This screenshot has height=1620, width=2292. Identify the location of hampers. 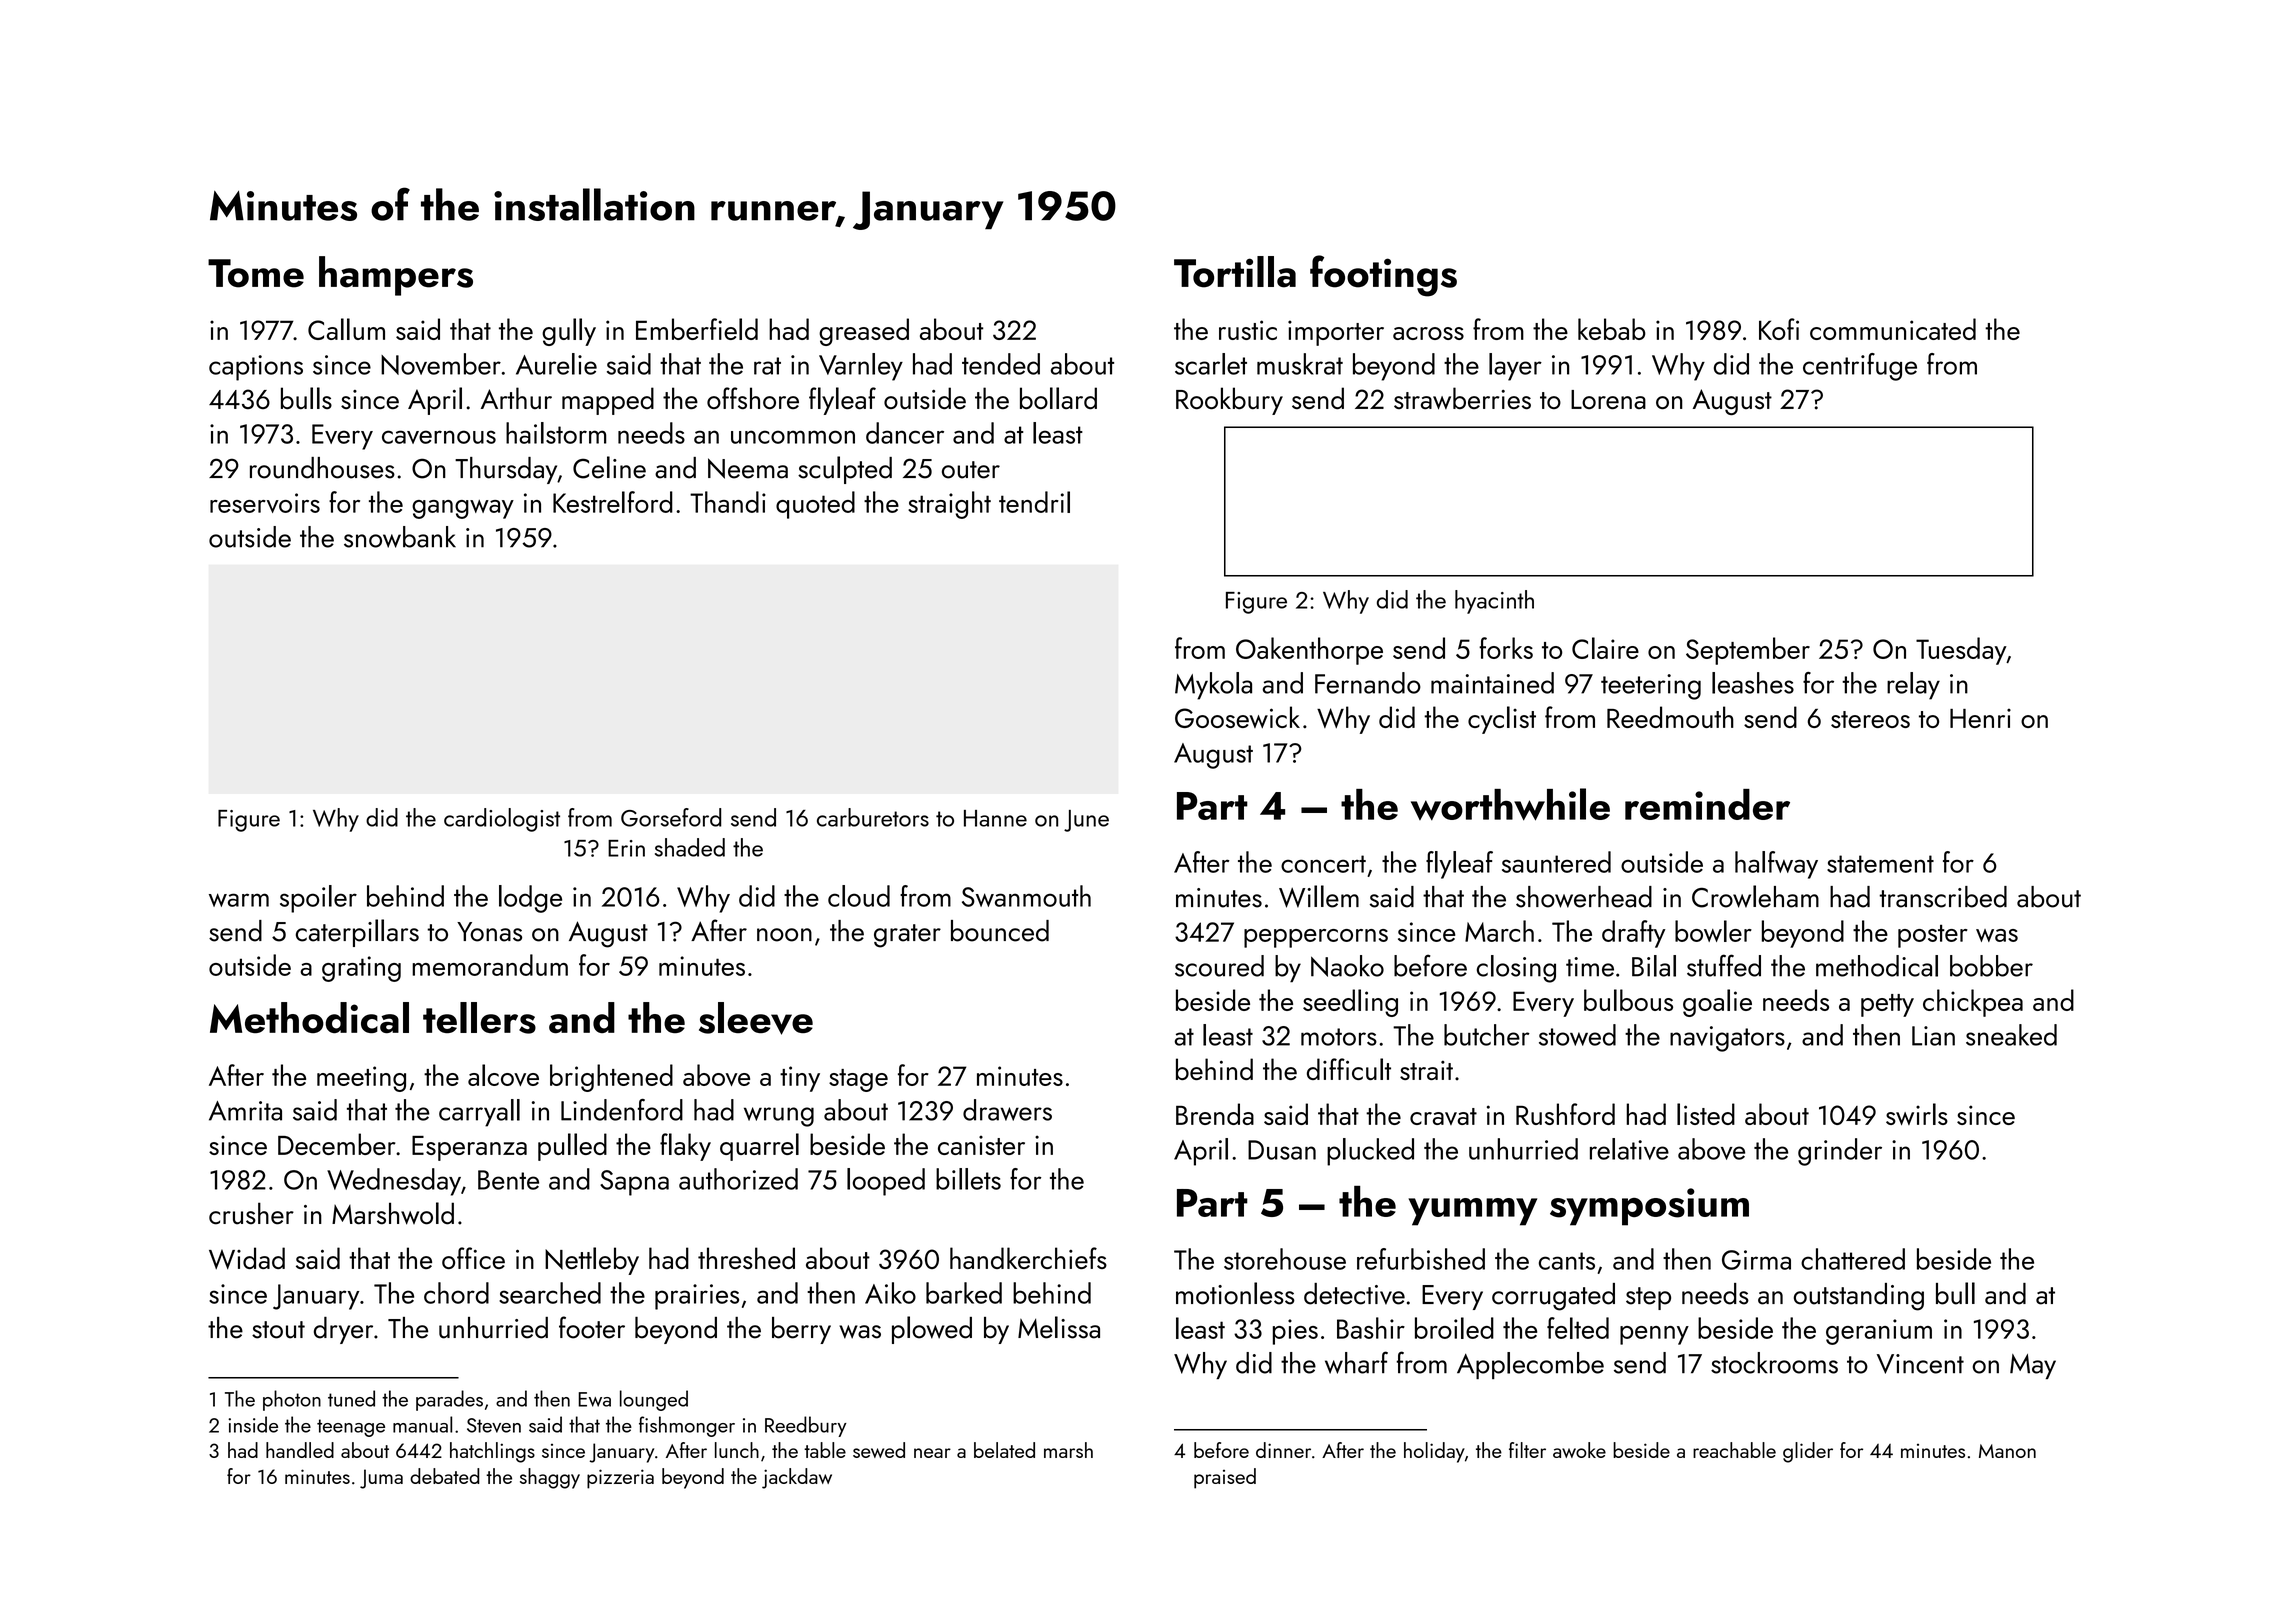
(396, 276).
